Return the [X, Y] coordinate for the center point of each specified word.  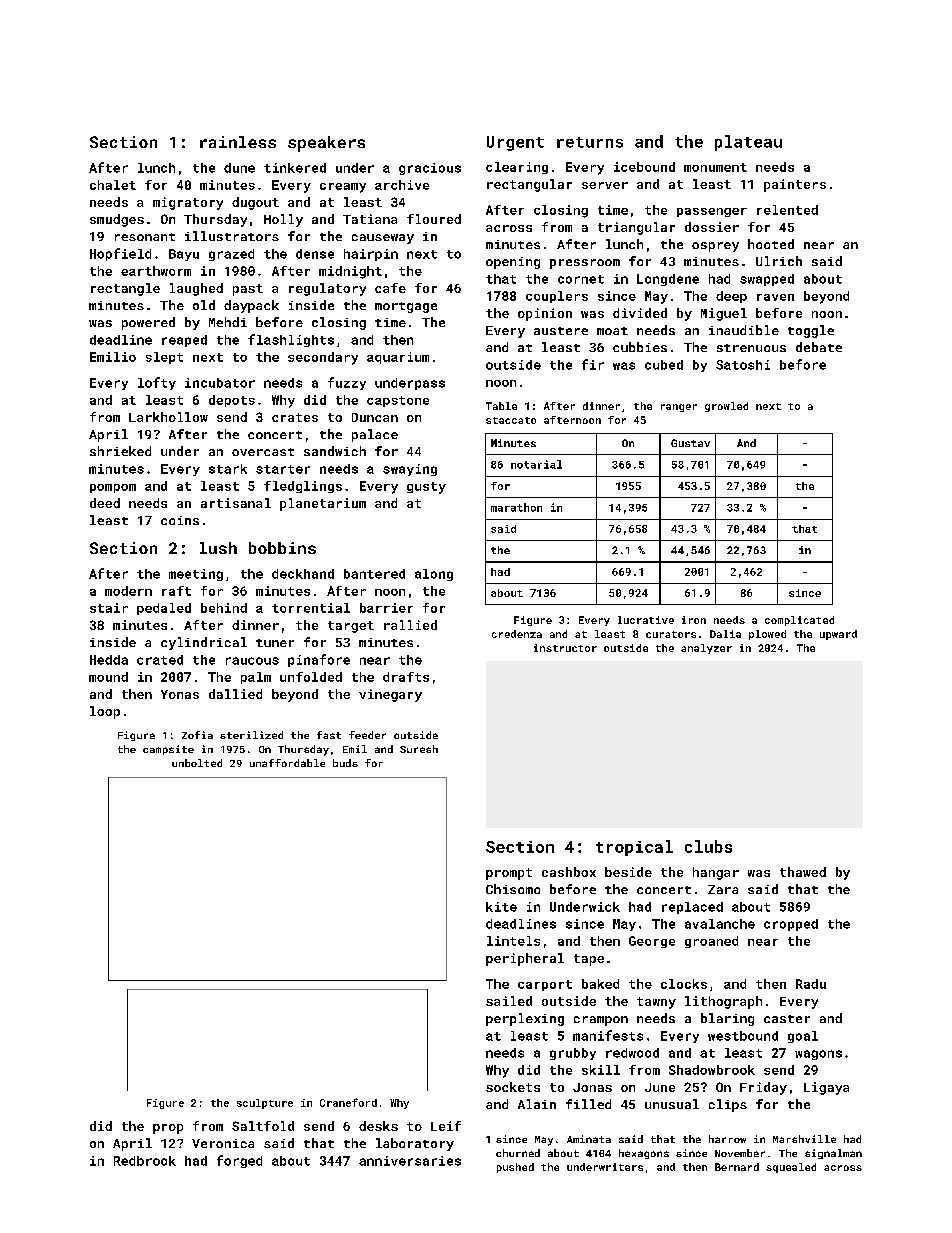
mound [108, 677]
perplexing [525, 1019]
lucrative [646, 620]
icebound [644, 167]
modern [128, 591]
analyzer [706, 649]
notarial [536, 464]
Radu [811, 984]
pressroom [585, 264]
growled [726, 407]
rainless [238, 142]
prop [168, 1129]
